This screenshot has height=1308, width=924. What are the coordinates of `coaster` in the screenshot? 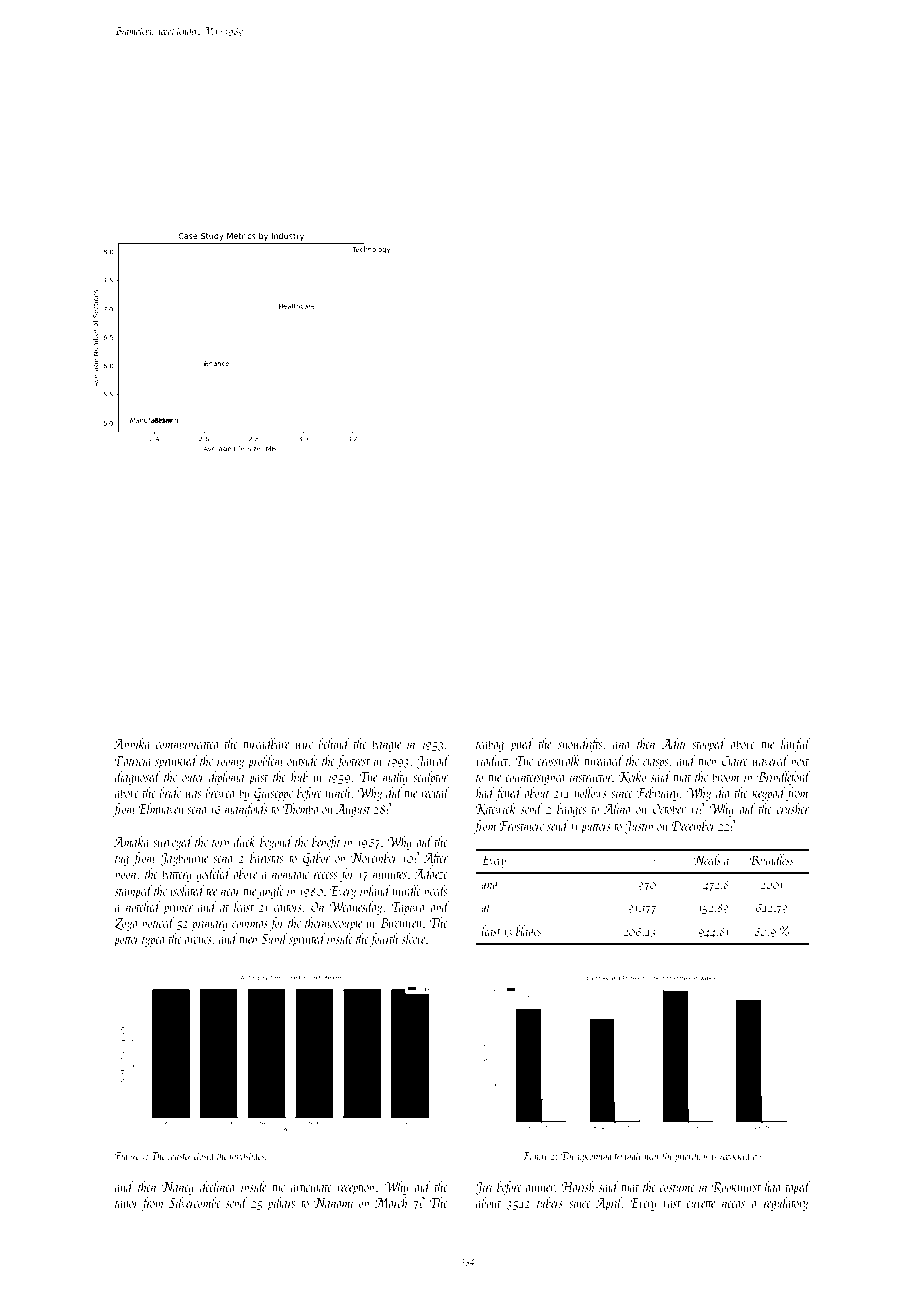 It's located at (179, 1157).
